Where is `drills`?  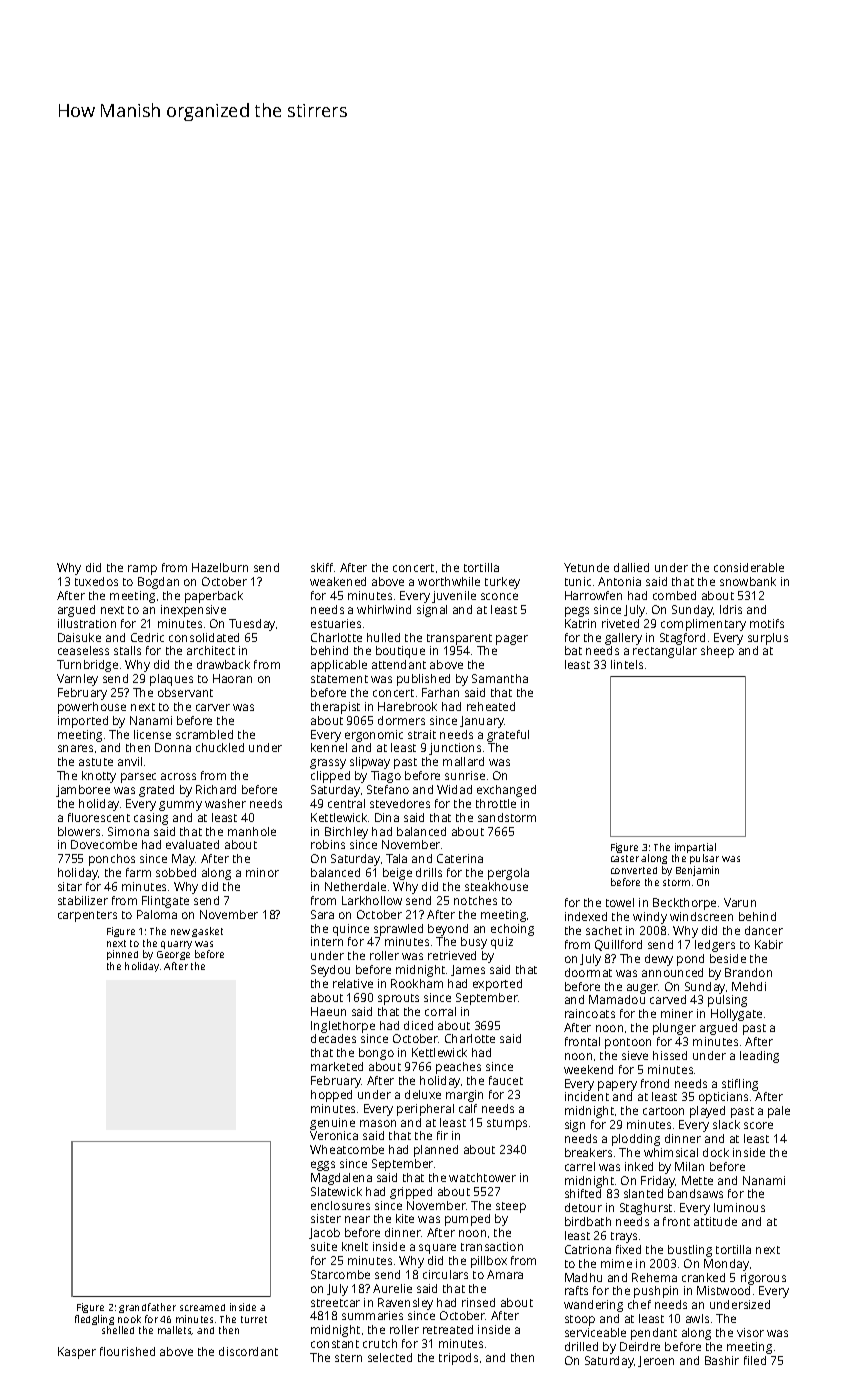
drills is located at coordinates (429, 872).
